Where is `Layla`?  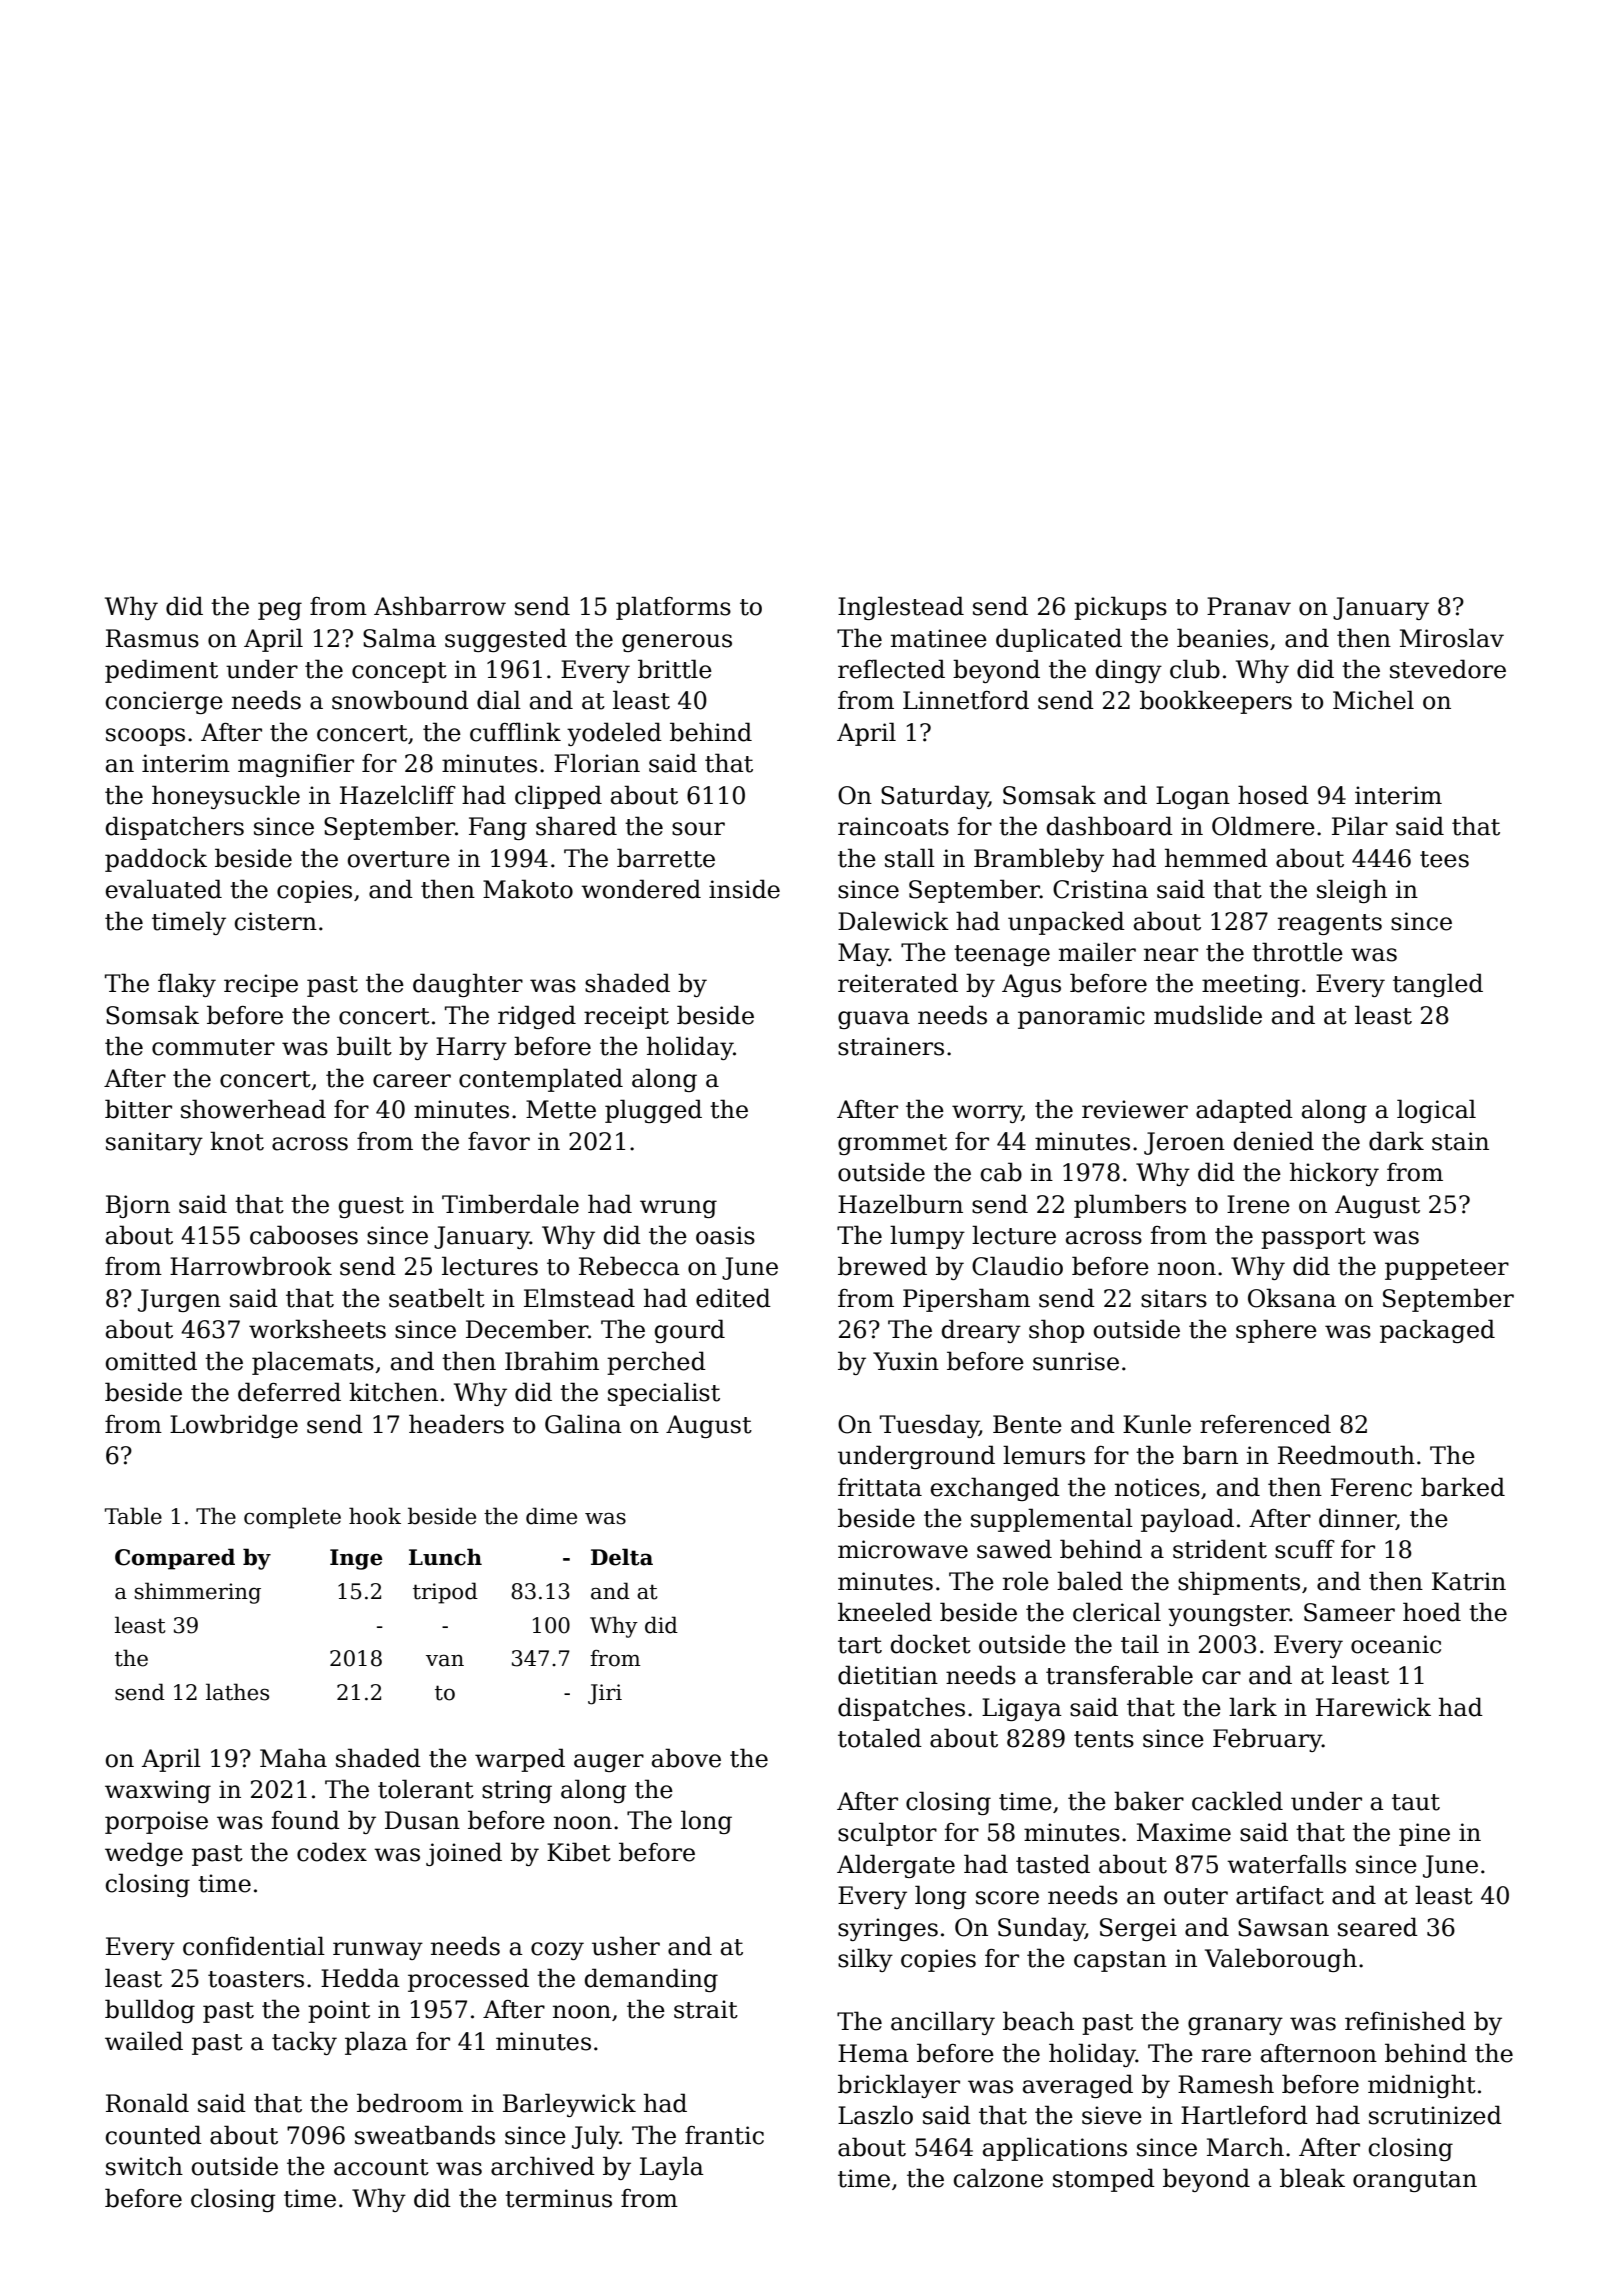 Layla is located at coordinates (672, 2168).
